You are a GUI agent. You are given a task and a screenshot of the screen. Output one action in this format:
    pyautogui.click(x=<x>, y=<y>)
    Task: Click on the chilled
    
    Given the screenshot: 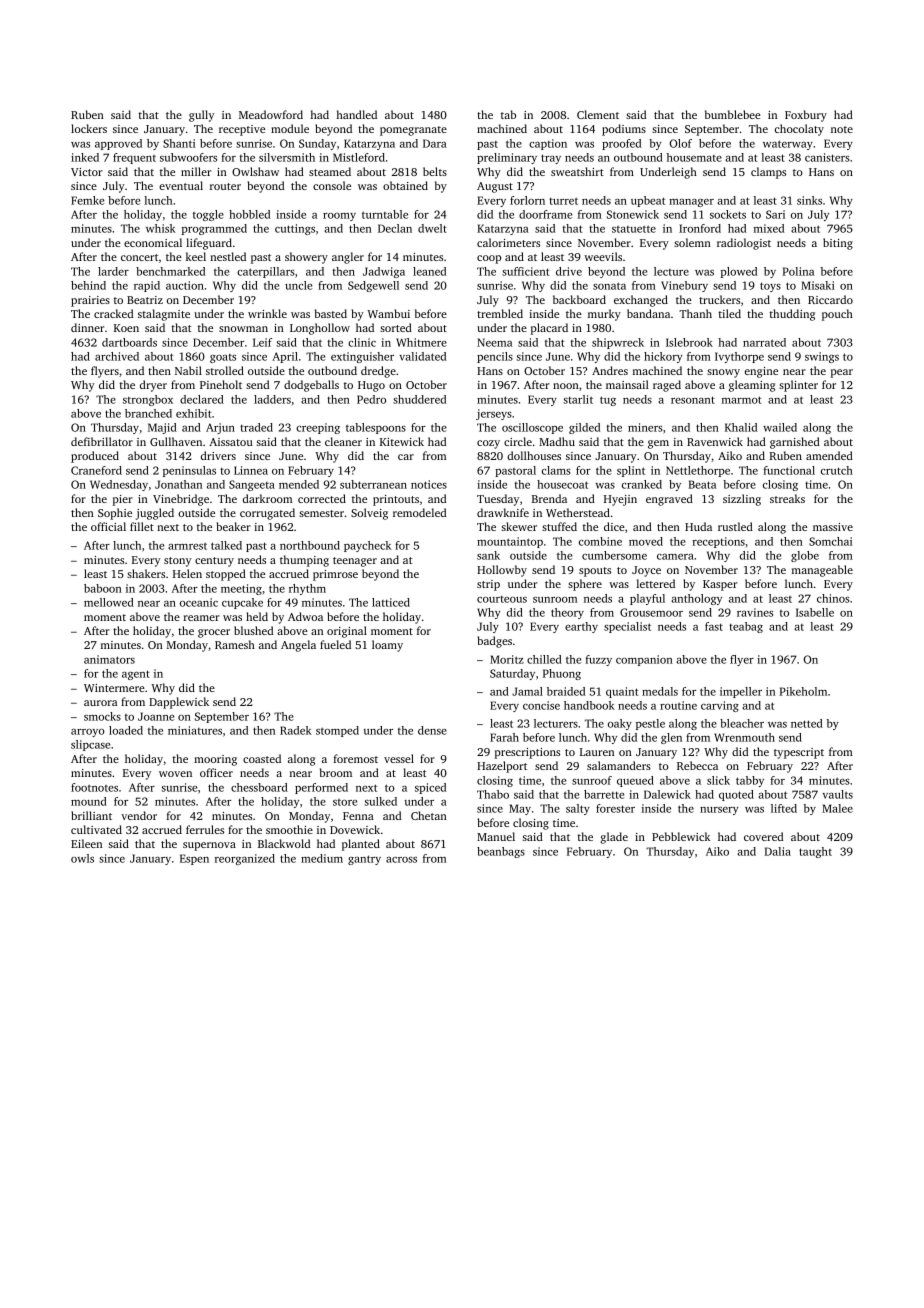 What is the action you would take?
    pyautogui.click(x=544, y=659)
